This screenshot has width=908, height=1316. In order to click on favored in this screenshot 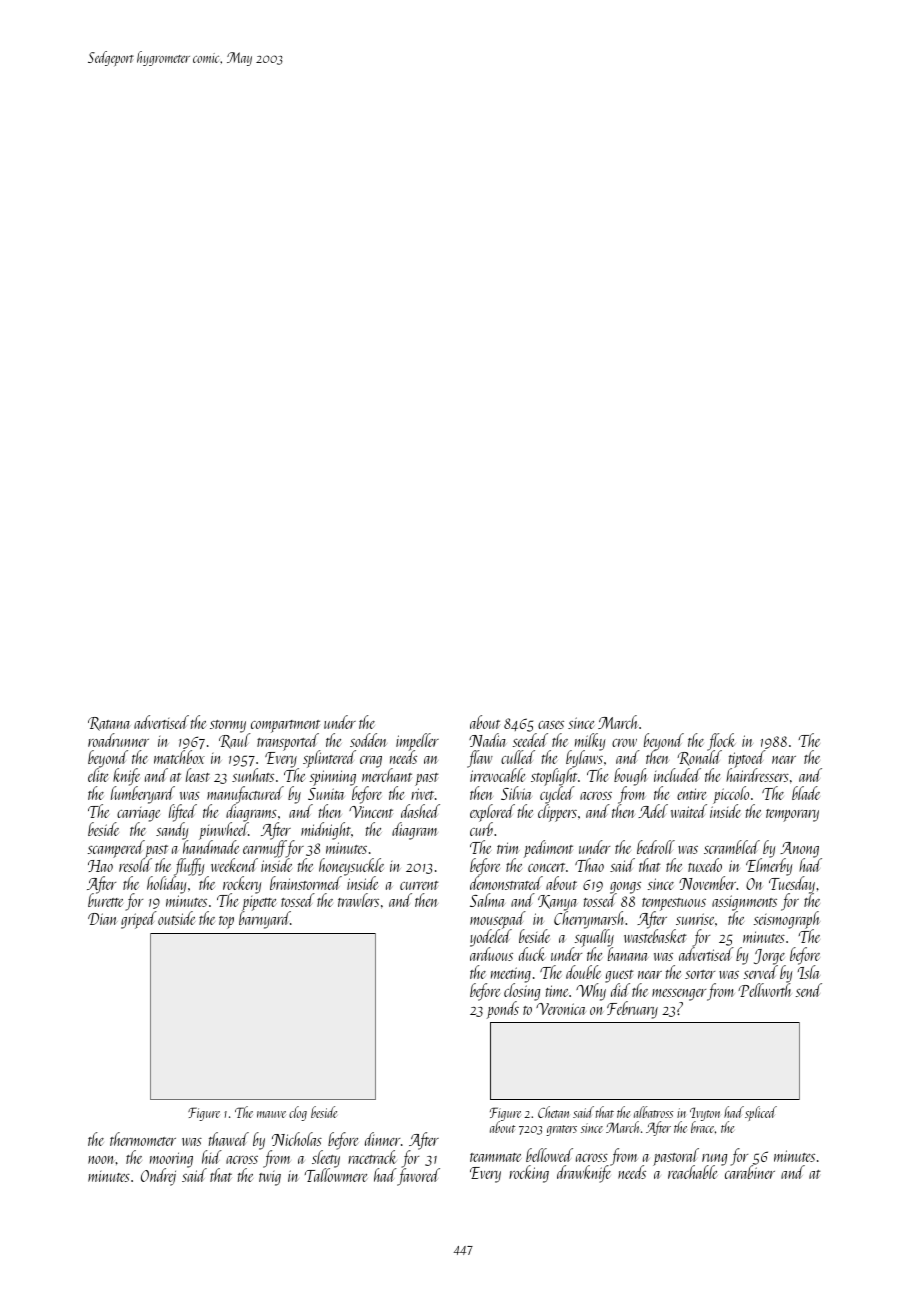, I will do `click(418, 1177)`.
